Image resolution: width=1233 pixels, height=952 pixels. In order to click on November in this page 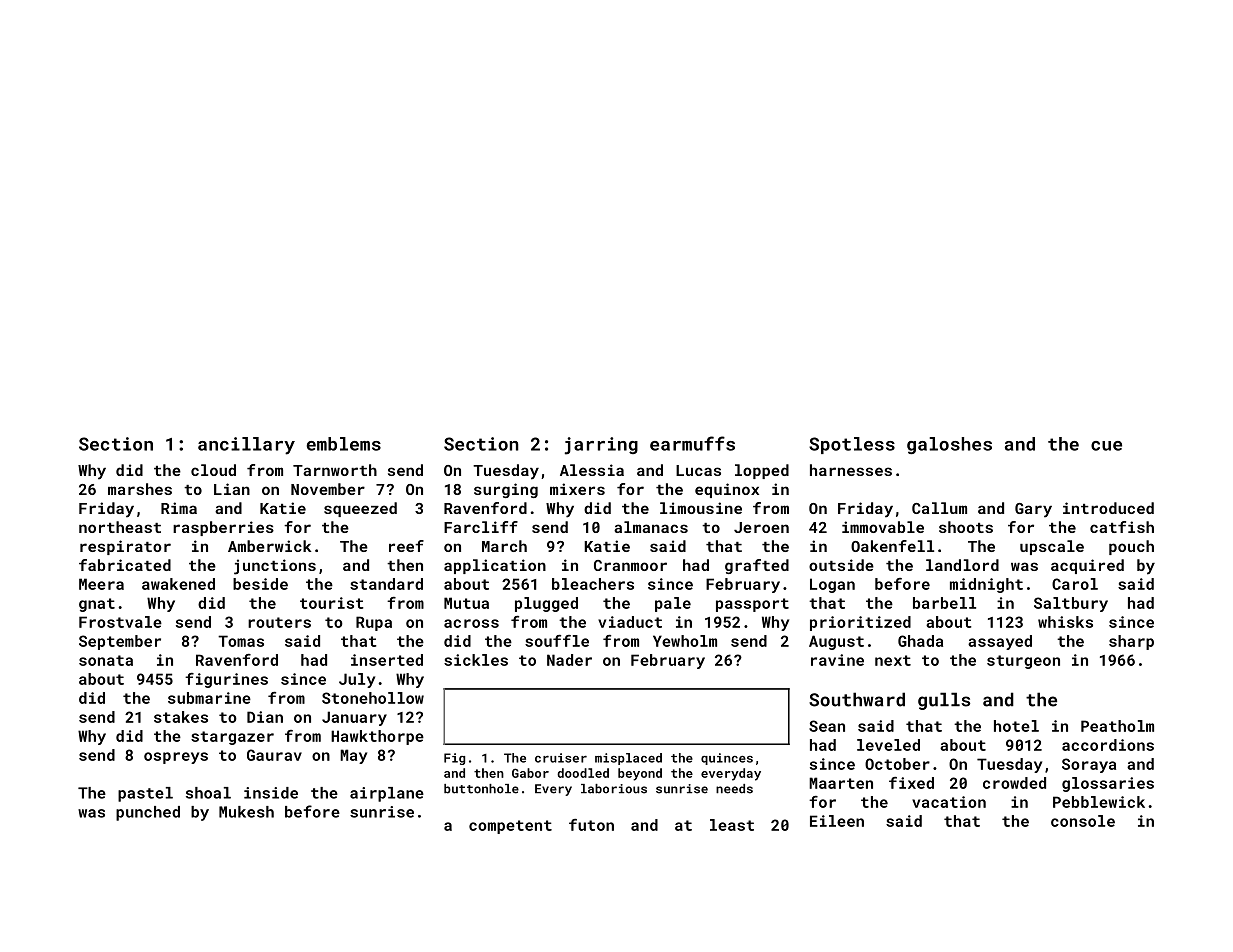, I will do `click(328, 489)`.
